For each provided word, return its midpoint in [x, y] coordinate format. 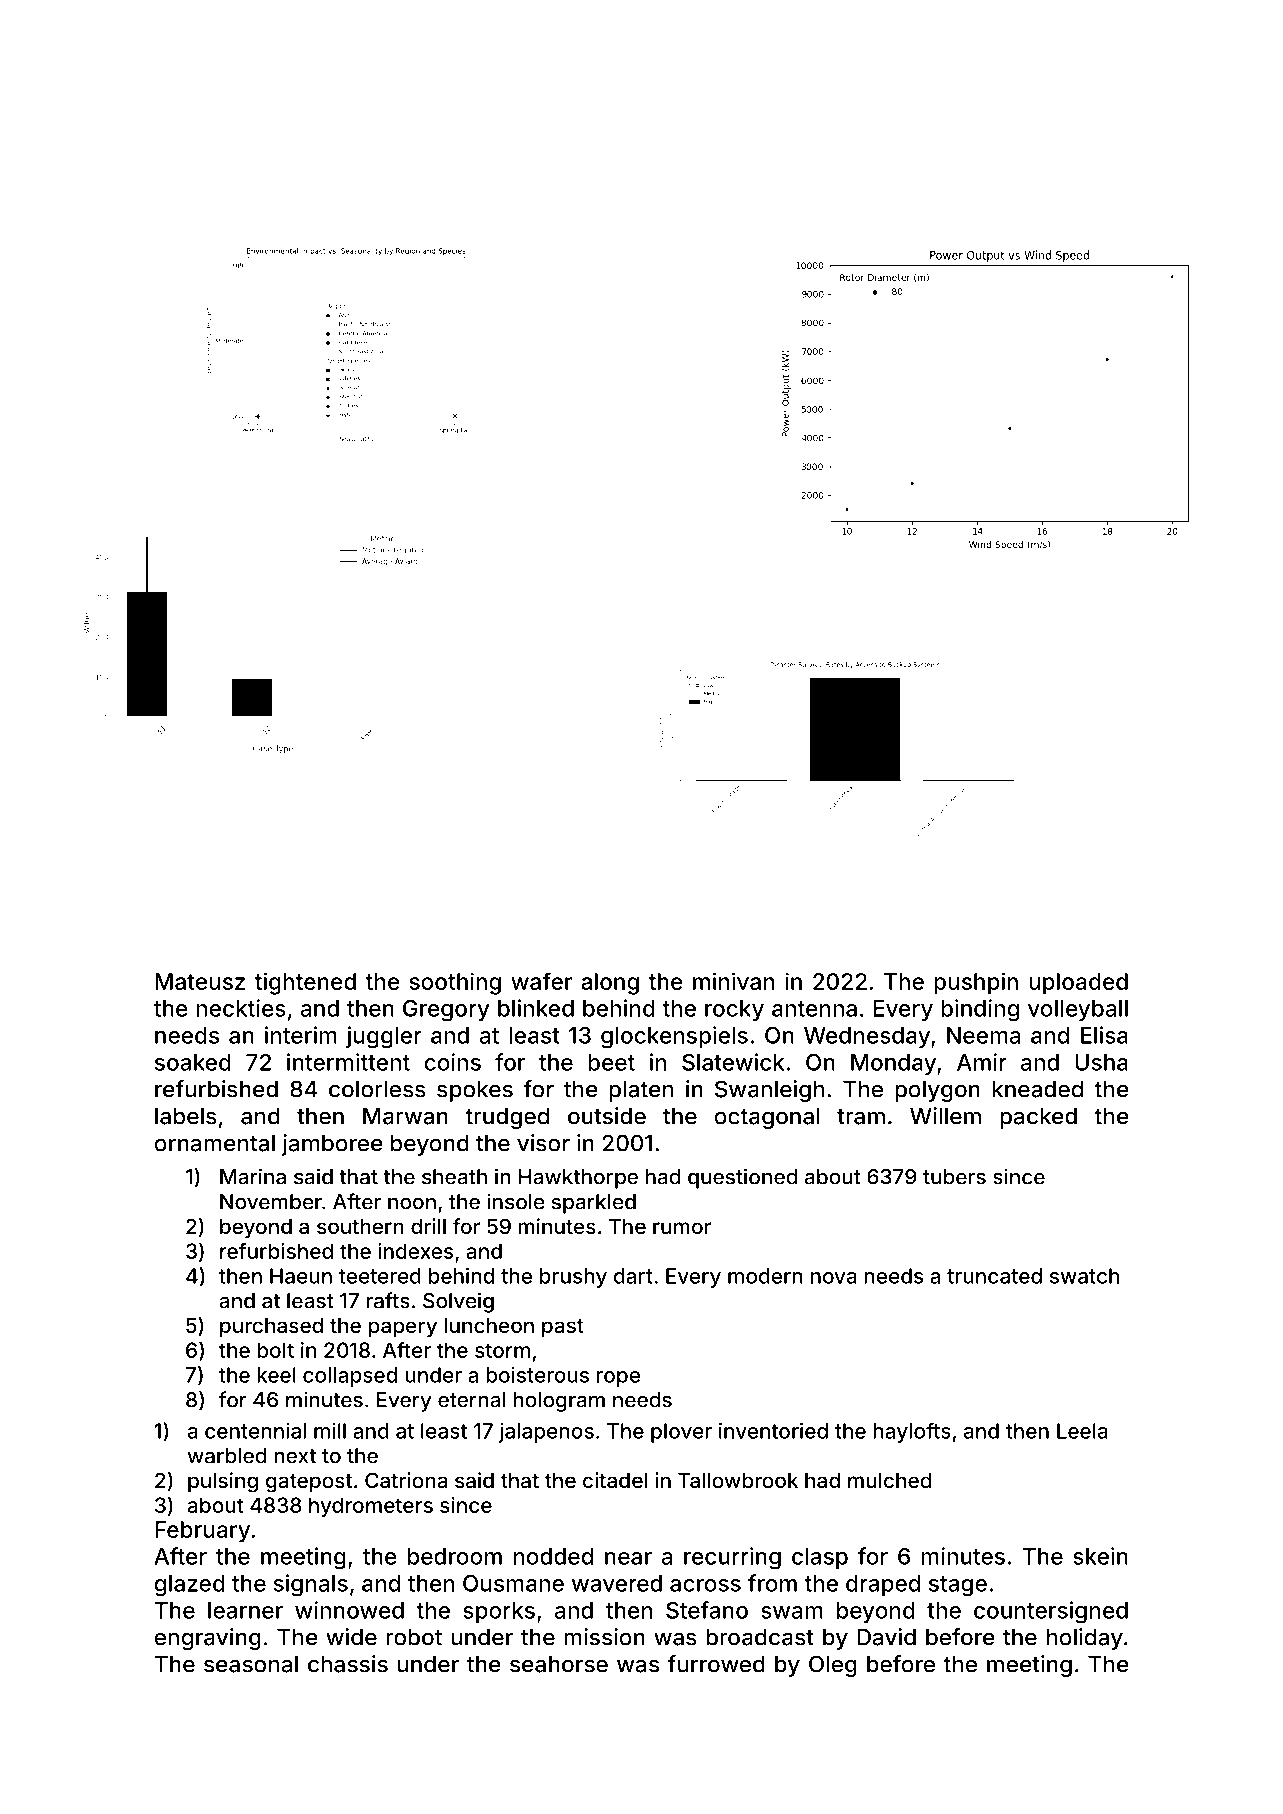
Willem [945, 1116]
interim [301, 1035]
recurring [732, 1558]
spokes [475, 1091]
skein [1100, 1556]
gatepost [309, 1483]
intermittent [348, 1062]
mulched [889, 1480]
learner [245, 1610]
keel [276, 1375]
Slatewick [733, 1062]
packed [1038, 1118]
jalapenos [546, 1433]
